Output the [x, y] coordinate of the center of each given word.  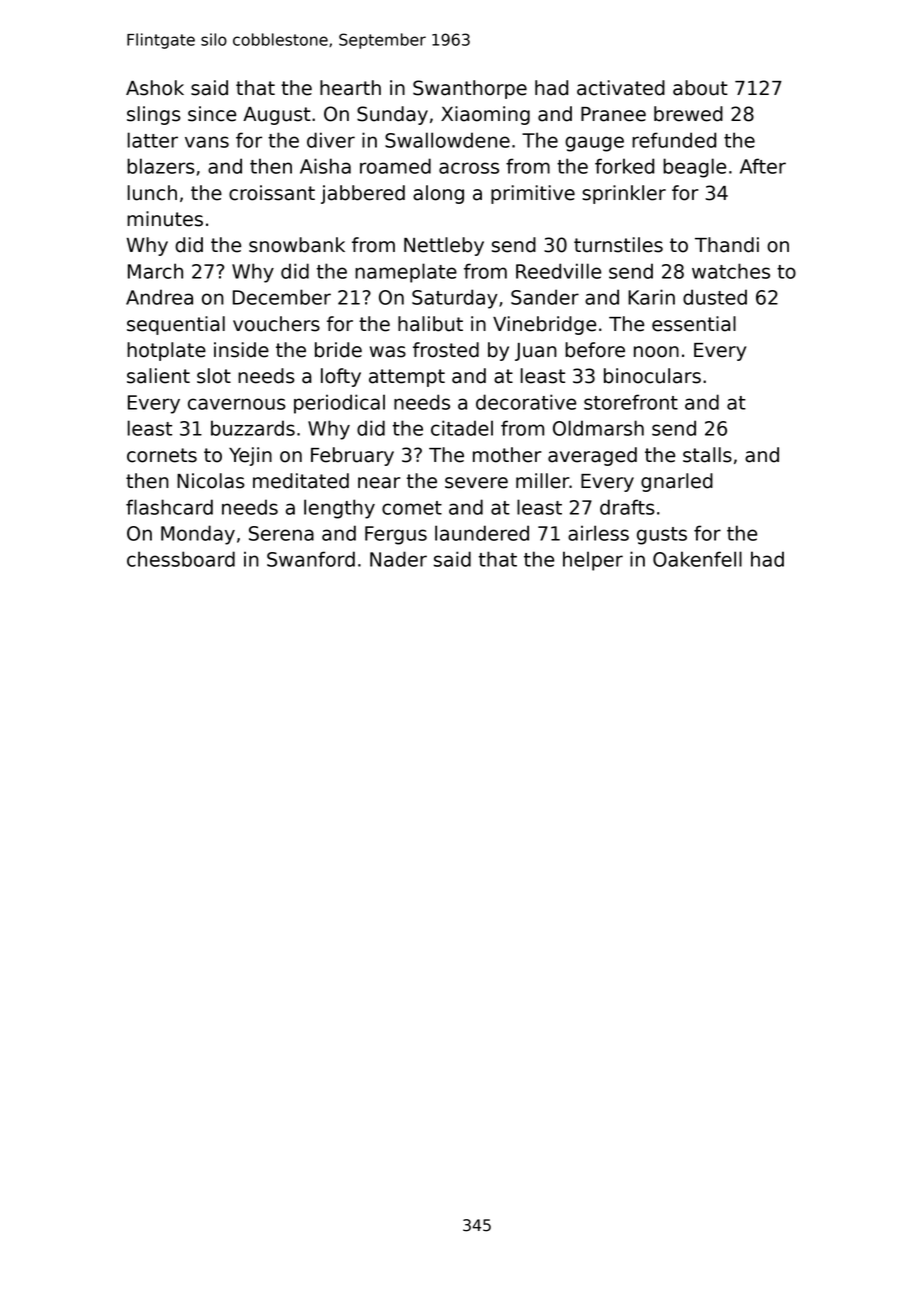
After [763, 166]
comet [412, 508]
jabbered [363, 194]
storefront [631, 402]
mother [507, 455]
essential [694, 324]
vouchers [276, 324]
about [700, 88]
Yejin [250, 456]
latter [153, 140]
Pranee [613, 114]
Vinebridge [544, 325]
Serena [281, 533]
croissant [272, 193]
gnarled [677, 482]
